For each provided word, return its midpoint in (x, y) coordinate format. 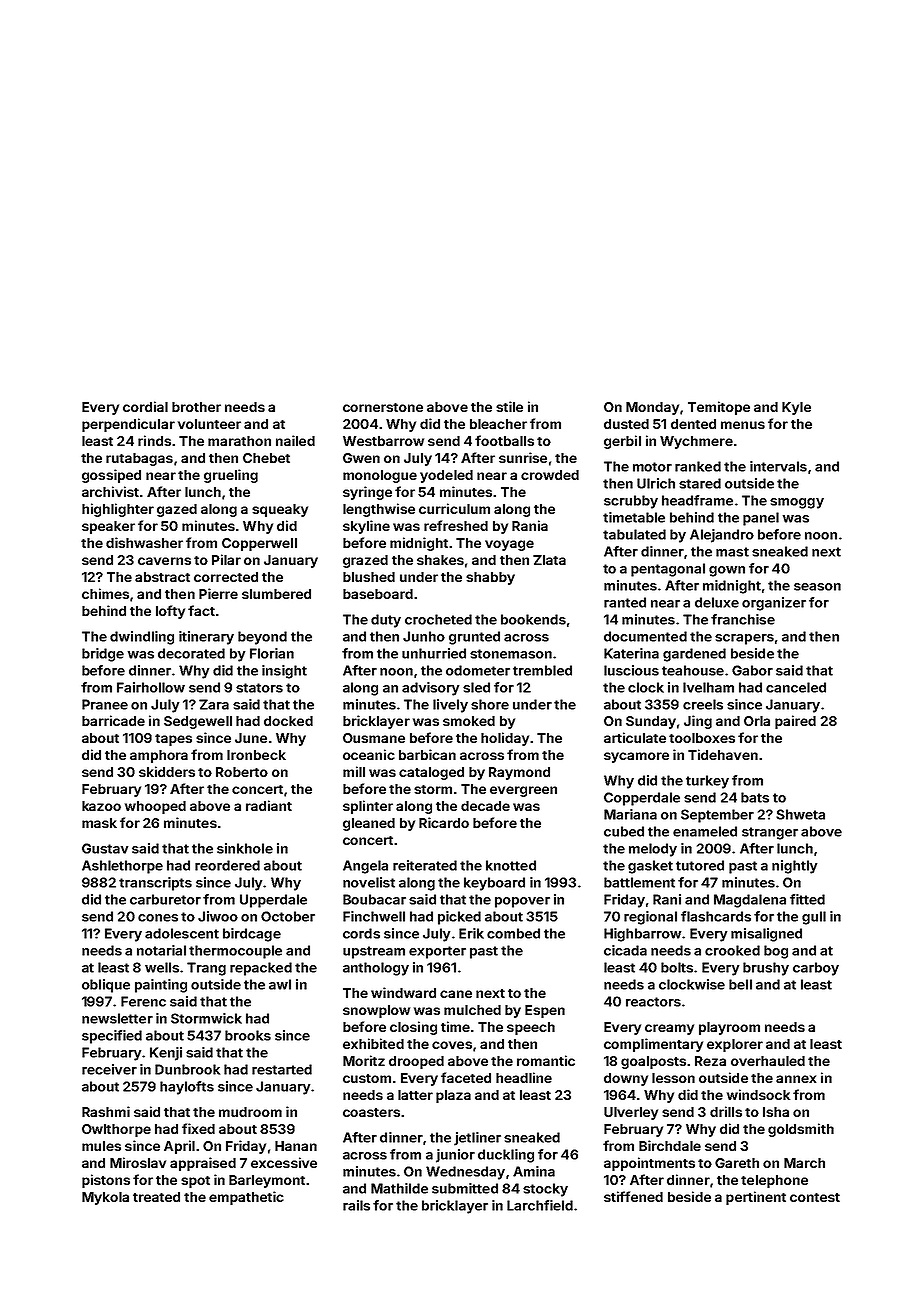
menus (743, 425)
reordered (227, 865)
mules (101, 1146)
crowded (550, 475)
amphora (159, 756)
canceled (796, 687)
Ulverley (631, 1113)
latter (415, 1095)
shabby (490, 578)
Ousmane (374, 738)
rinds (154, 440)
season (817, 587)
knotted (511, 865)
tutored (700, 865)
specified (112, 1037)
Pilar (226, 559)
